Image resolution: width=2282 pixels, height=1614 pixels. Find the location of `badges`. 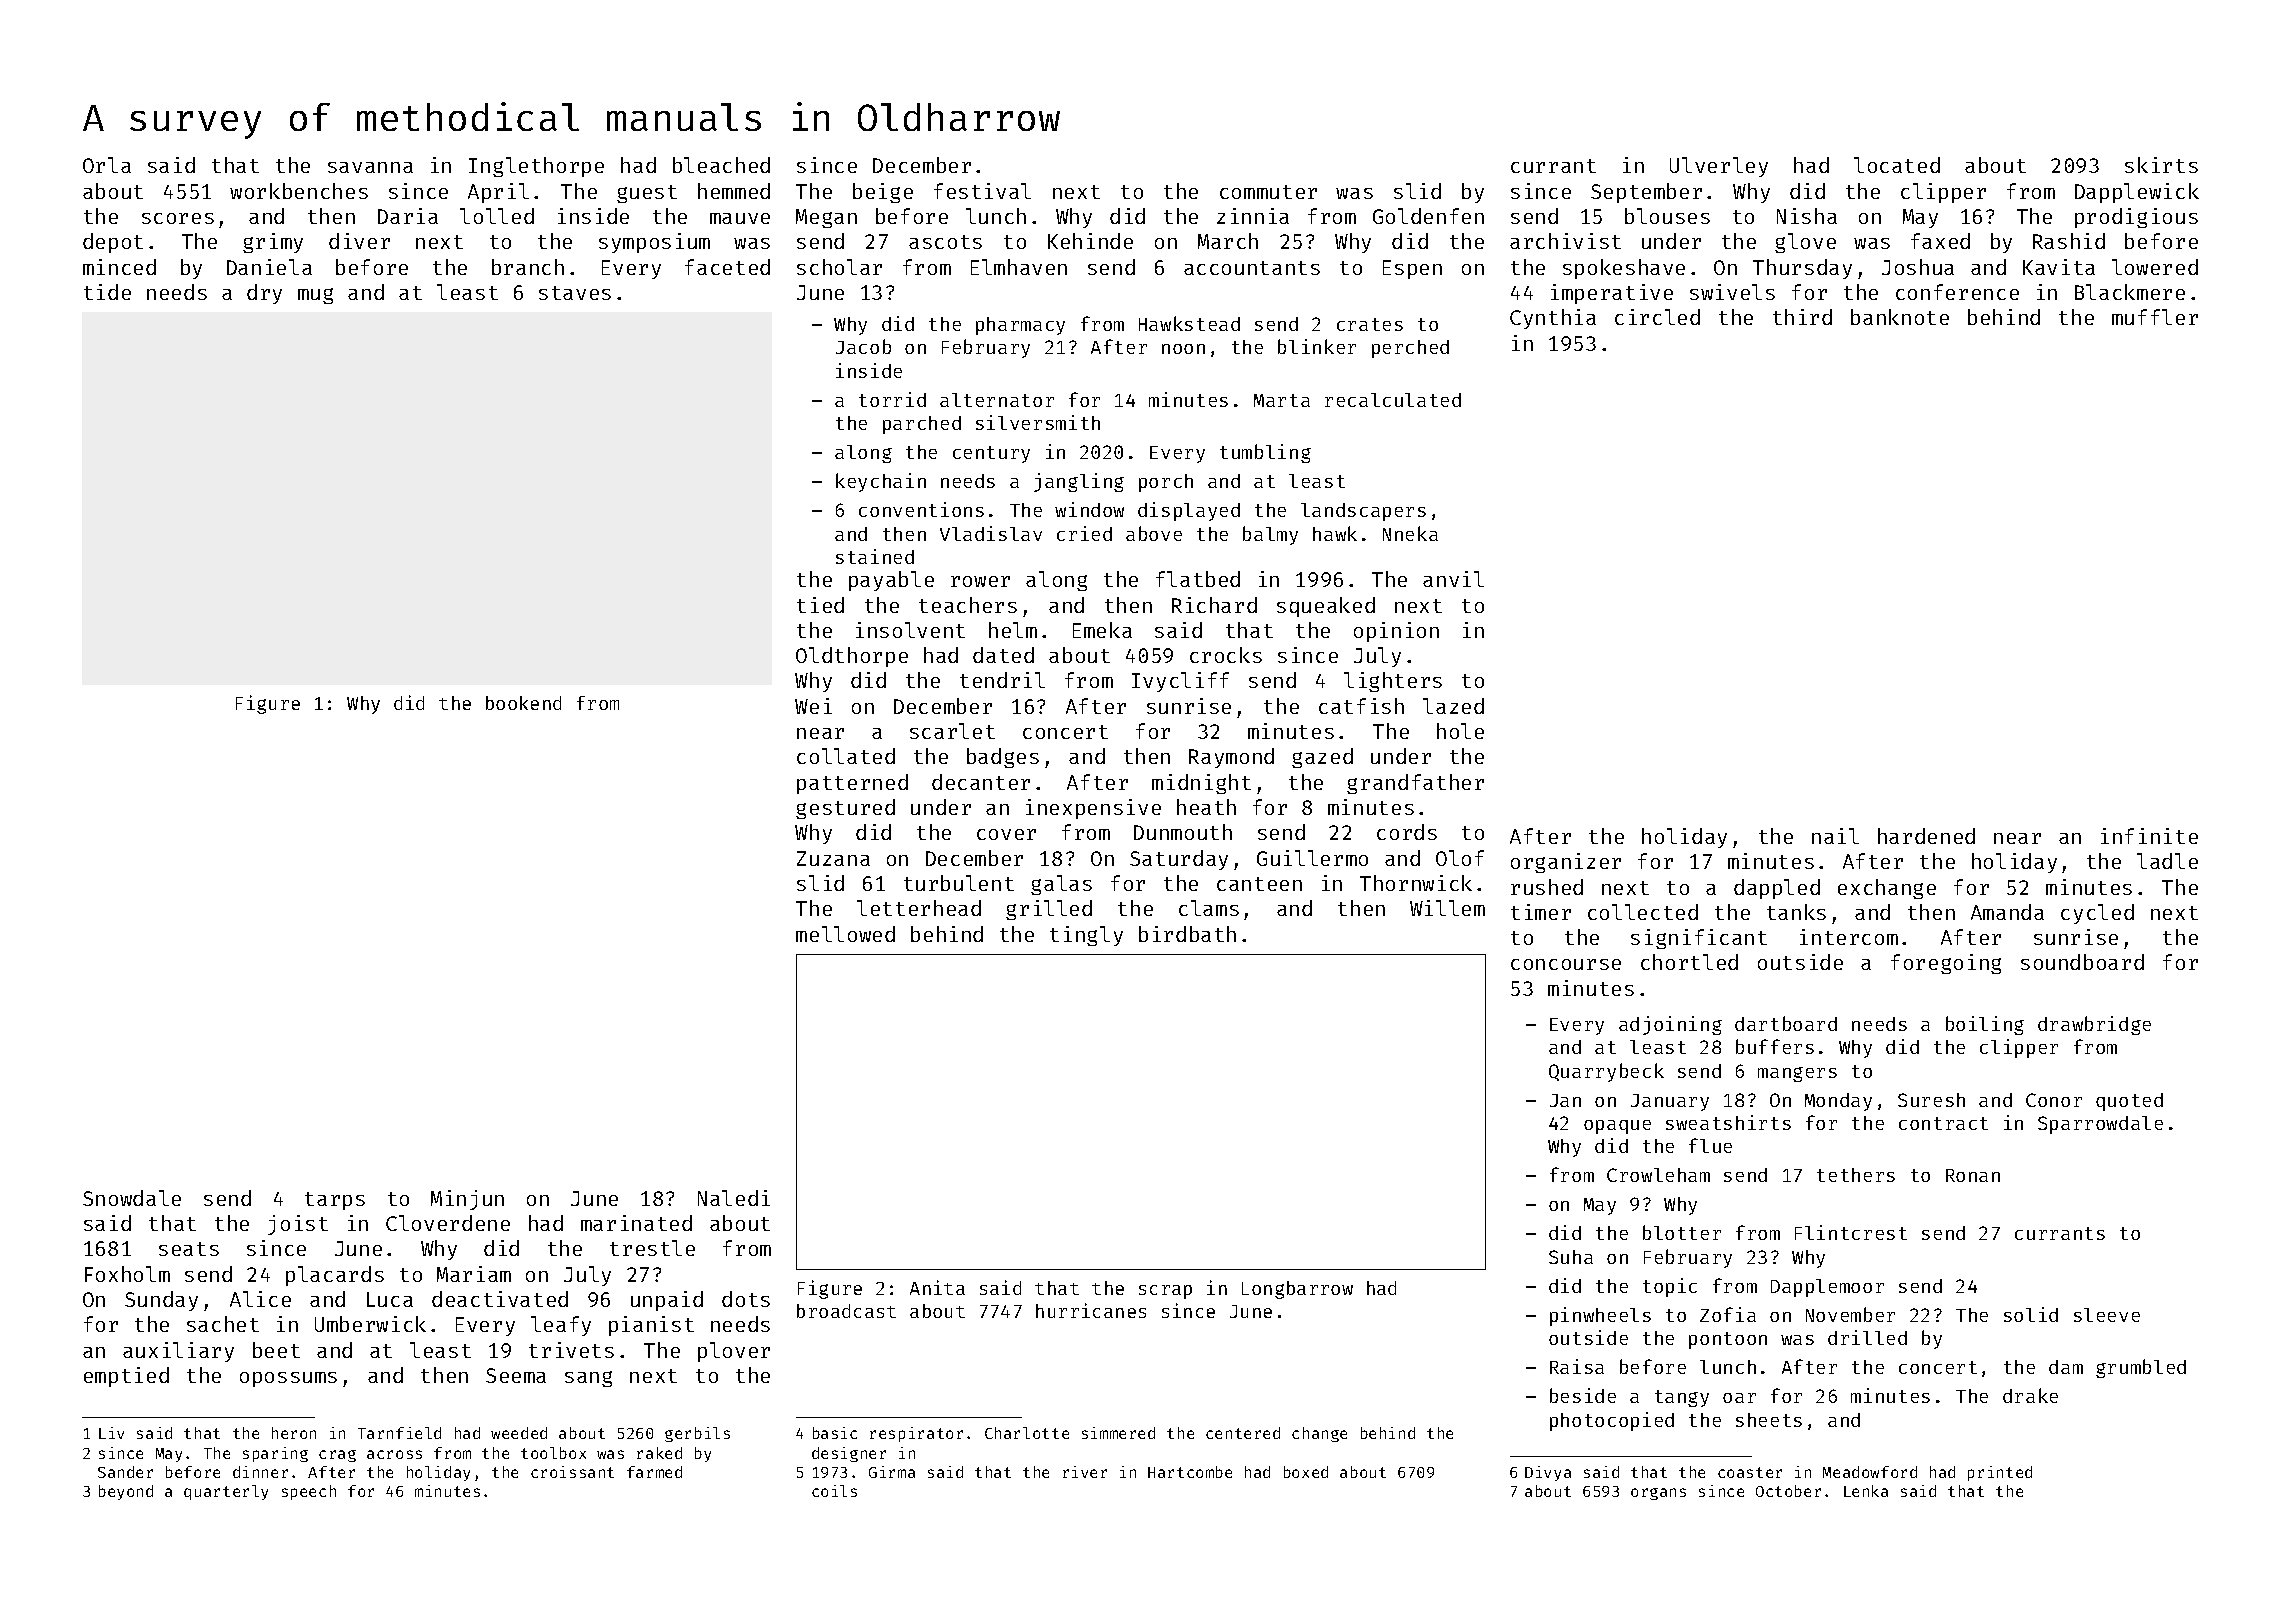

badges is located at coordinates (1003, 758).
